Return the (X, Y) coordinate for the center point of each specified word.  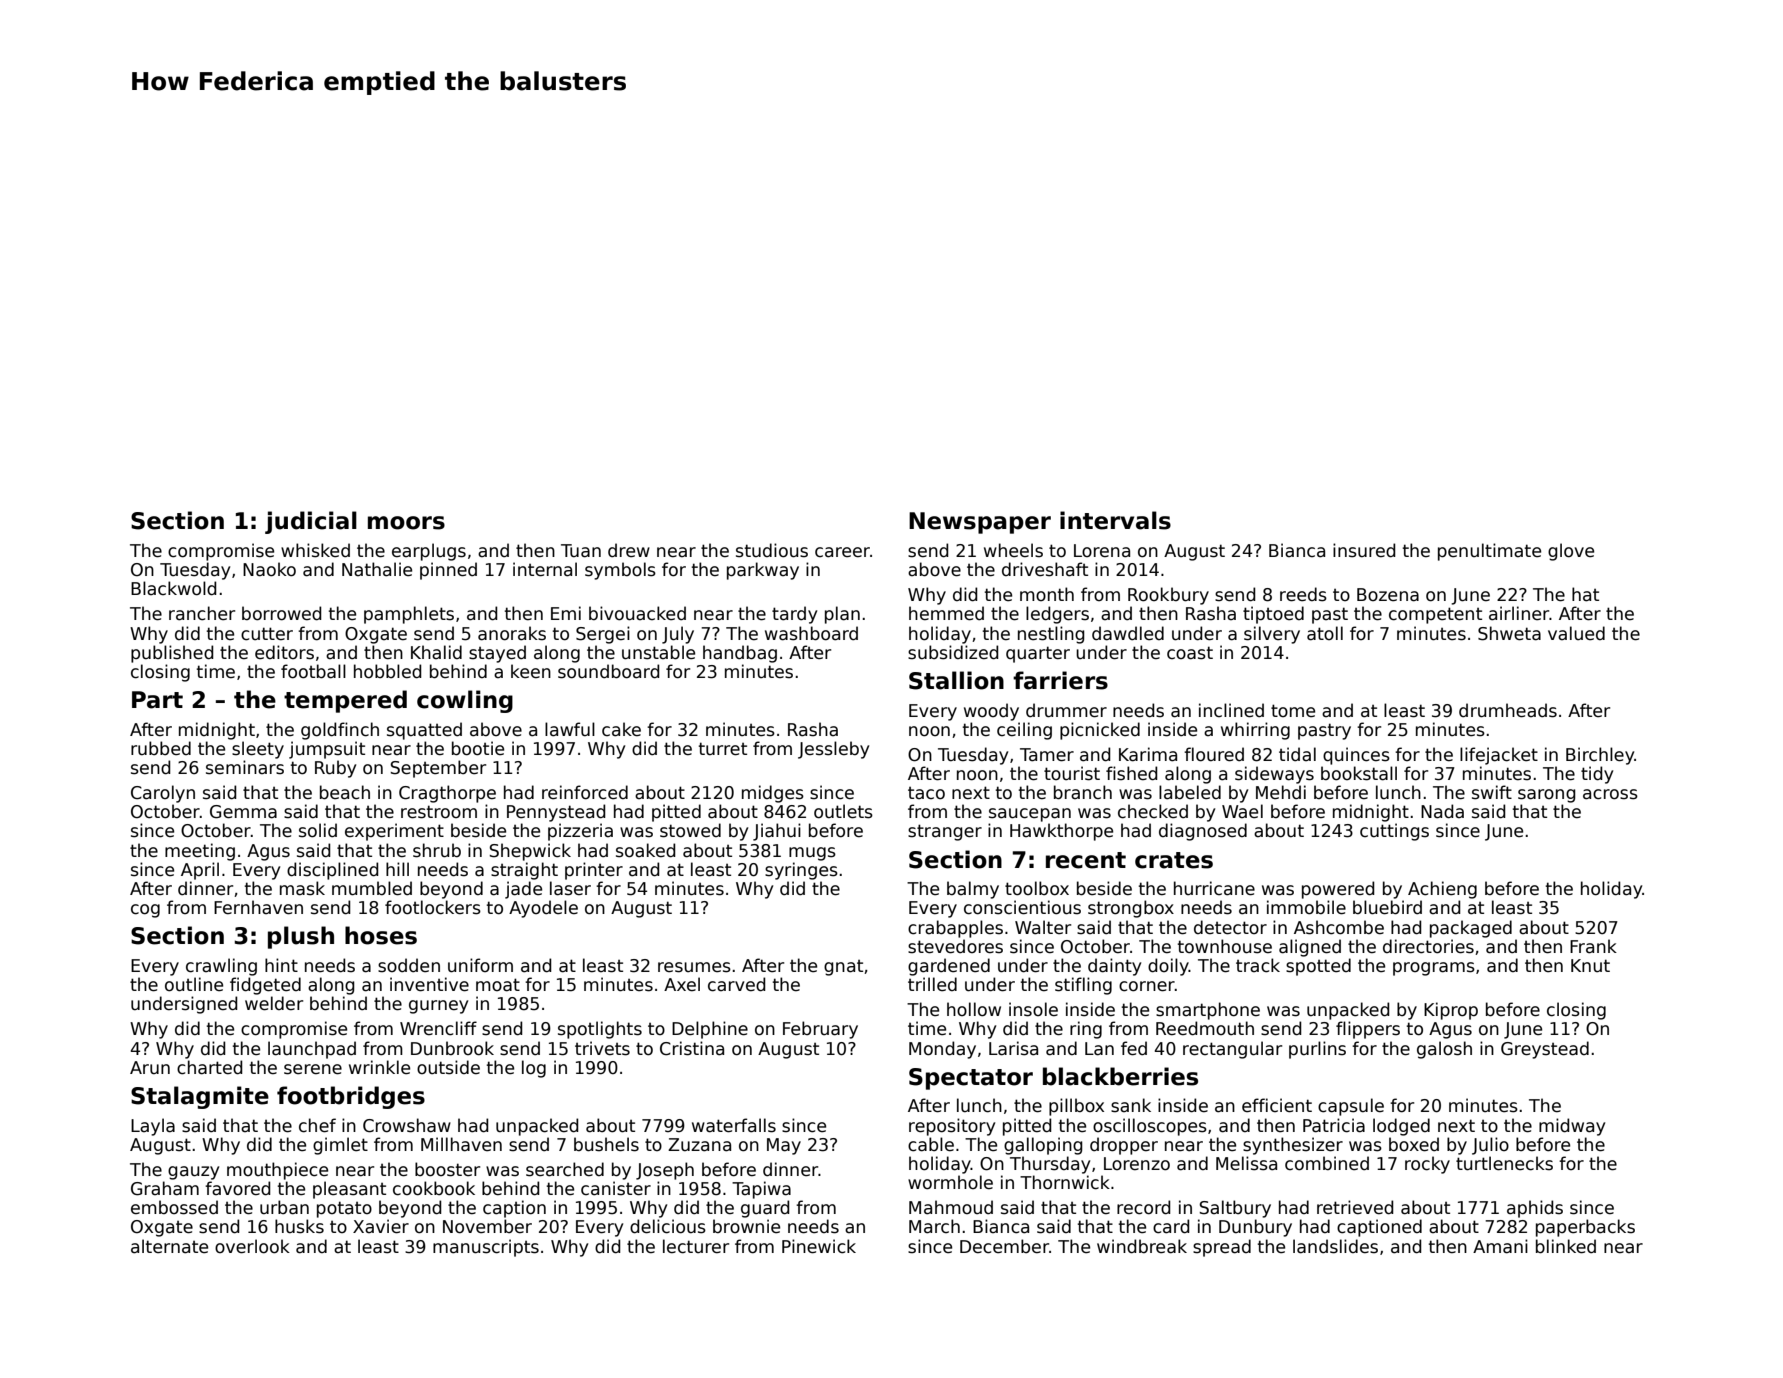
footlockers (433, 907)
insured (1364, 550)
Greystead (1545, 1050)
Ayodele (543, 909)
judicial (311, 522)
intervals (1115, 520)
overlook (252, 1246)
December (1004, 1246)
